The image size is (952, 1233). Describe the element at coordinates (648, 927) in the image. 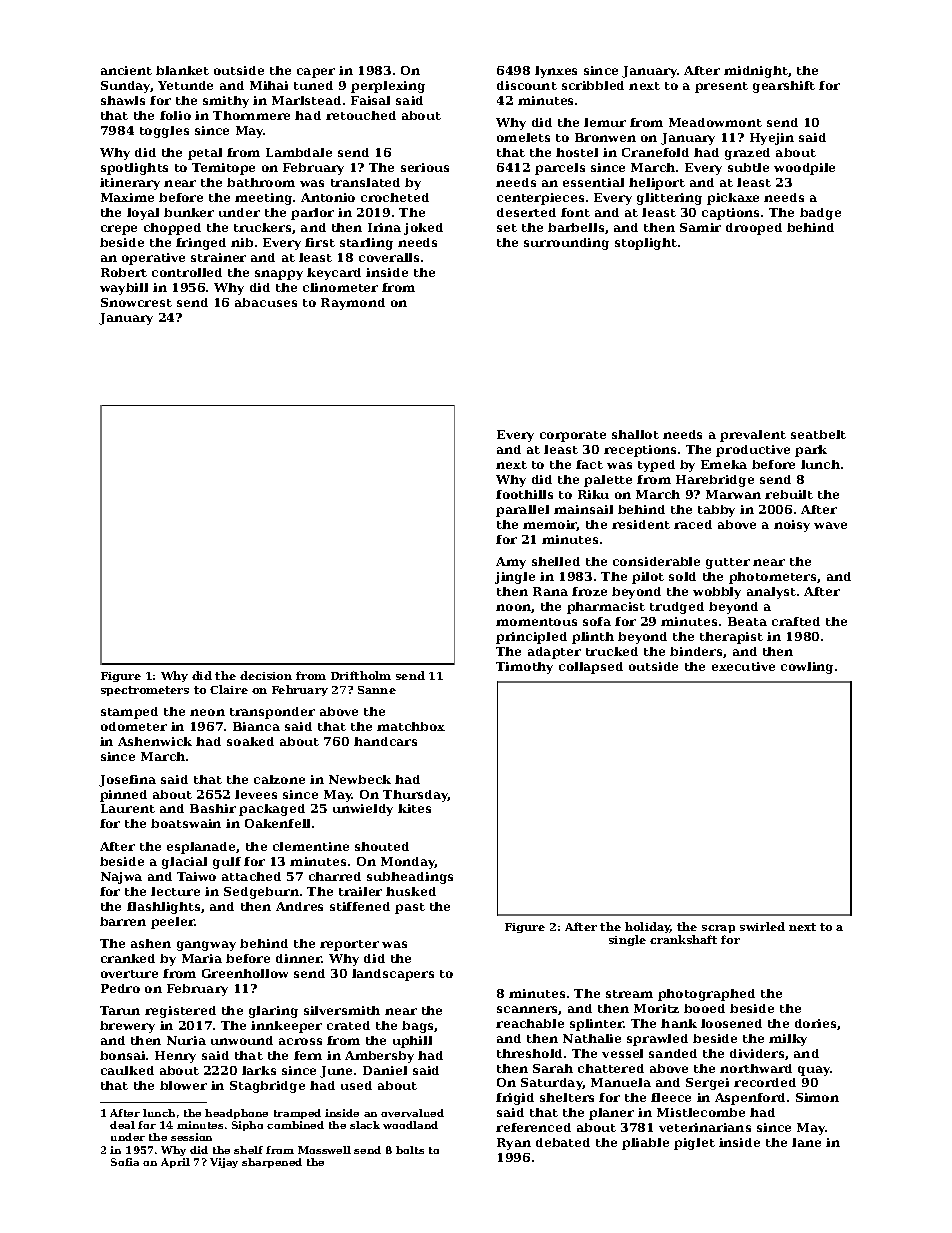

I see `holiday` at that location.
